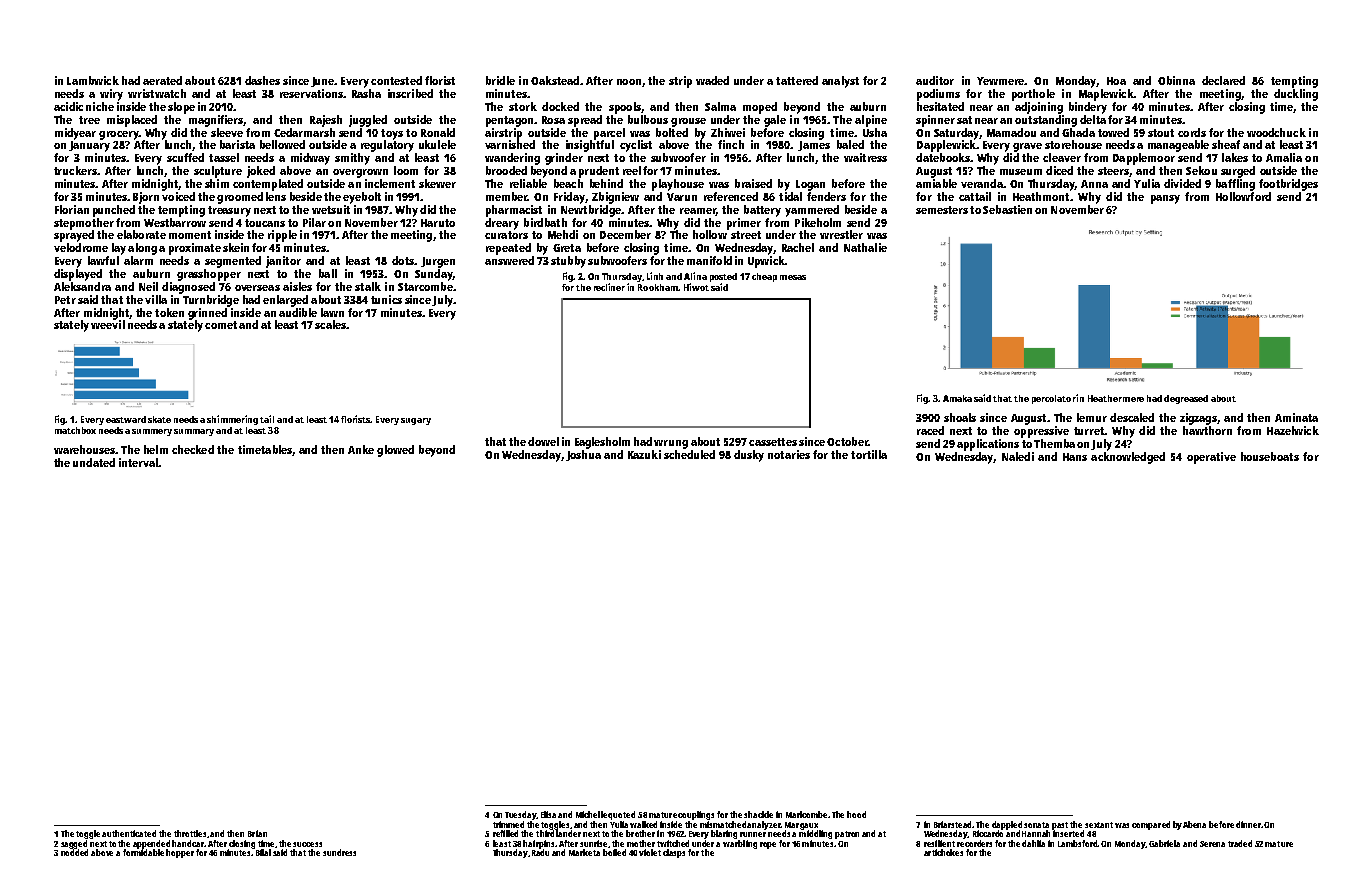 The image size is (1372, 887). Describe the element at coordinates (658, 287) in the image. I see `Rookham` at that location.
